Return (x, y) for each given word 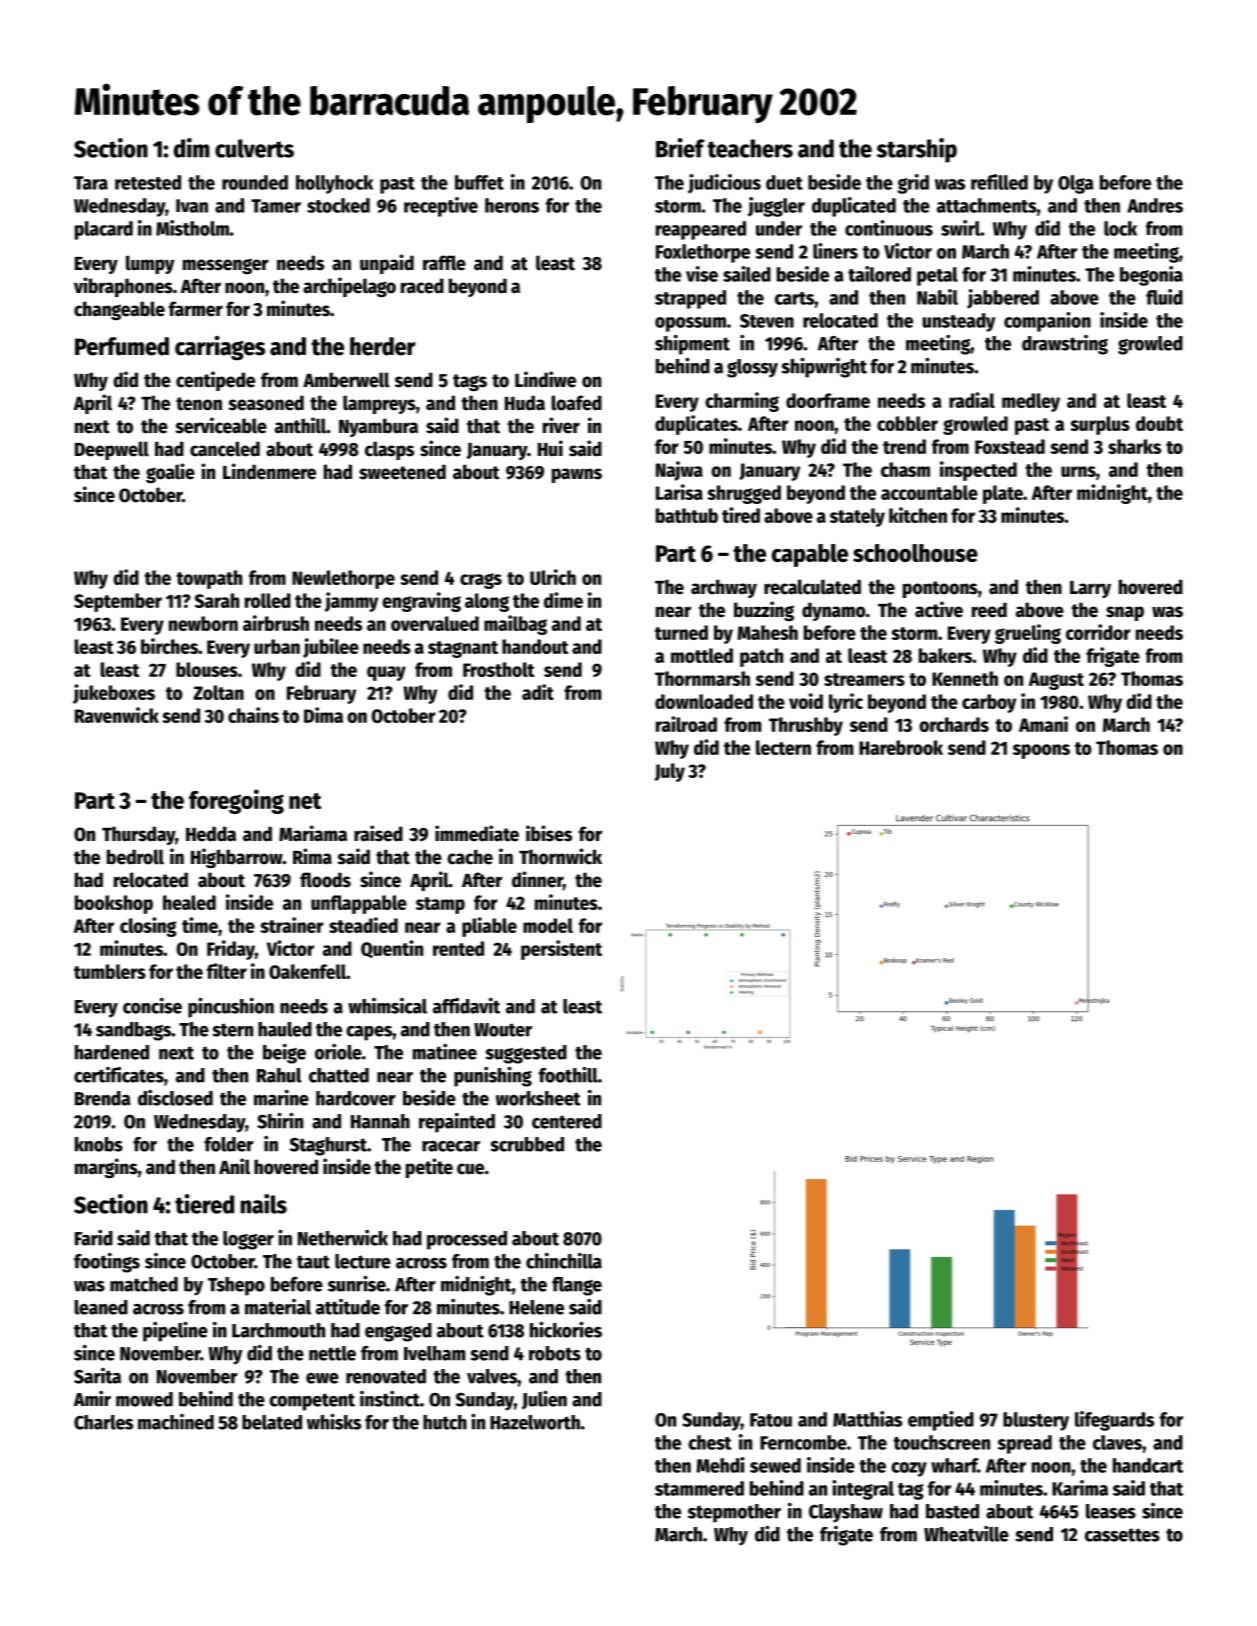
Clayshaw (846, 1513)
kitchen (918, 515)
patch (761, 657)
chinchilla (564, 1261)
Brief (680, 148)
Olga (1075, 184)
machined (176, 1422)
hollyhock (334, 184)
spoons (1041, 751)
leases (1111, 1511)
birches (169, 646)
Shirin (280, 1121)
